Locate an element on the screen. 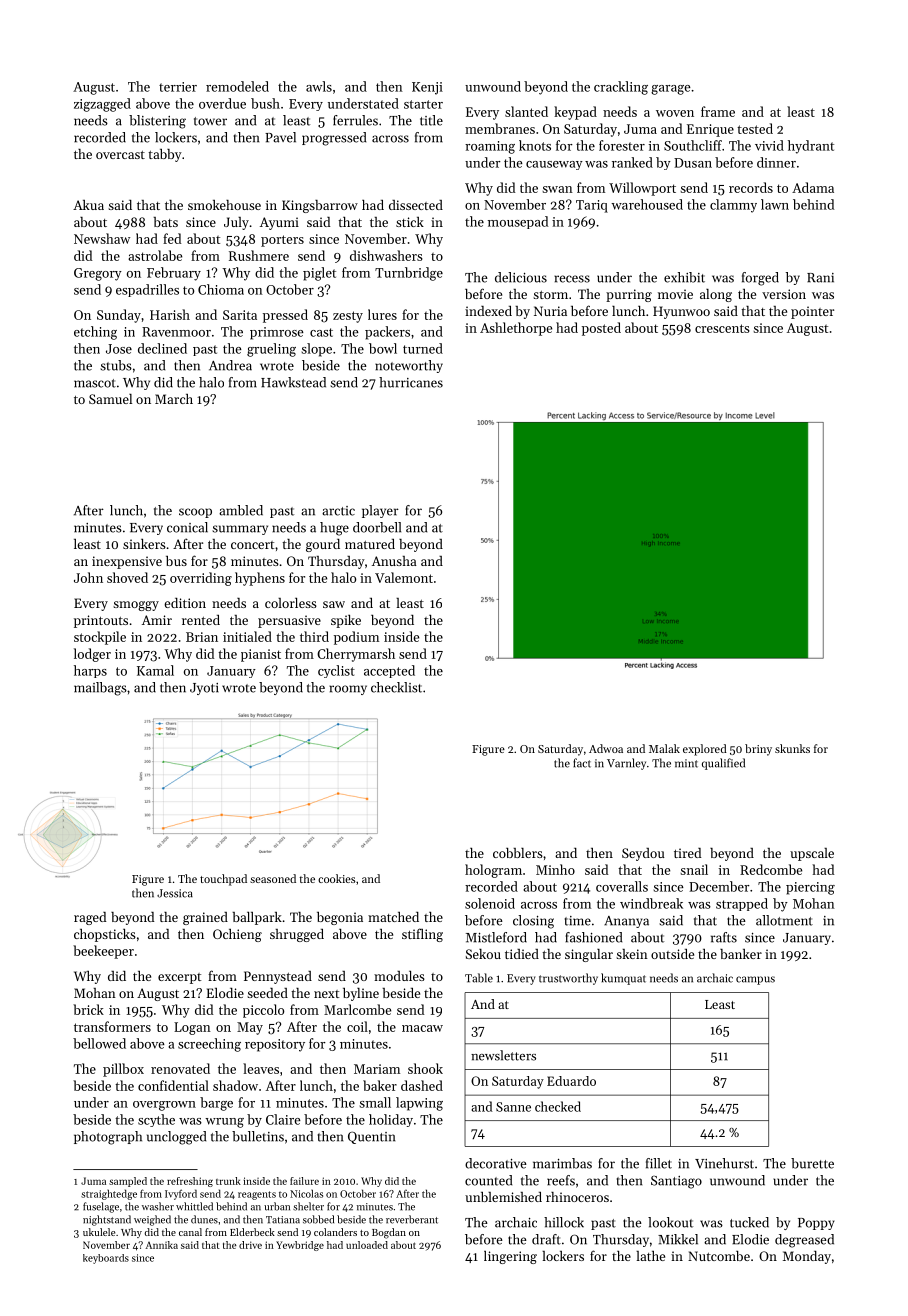 The image size is (908, 1316). draft is located at coordinates (546, 1239).
